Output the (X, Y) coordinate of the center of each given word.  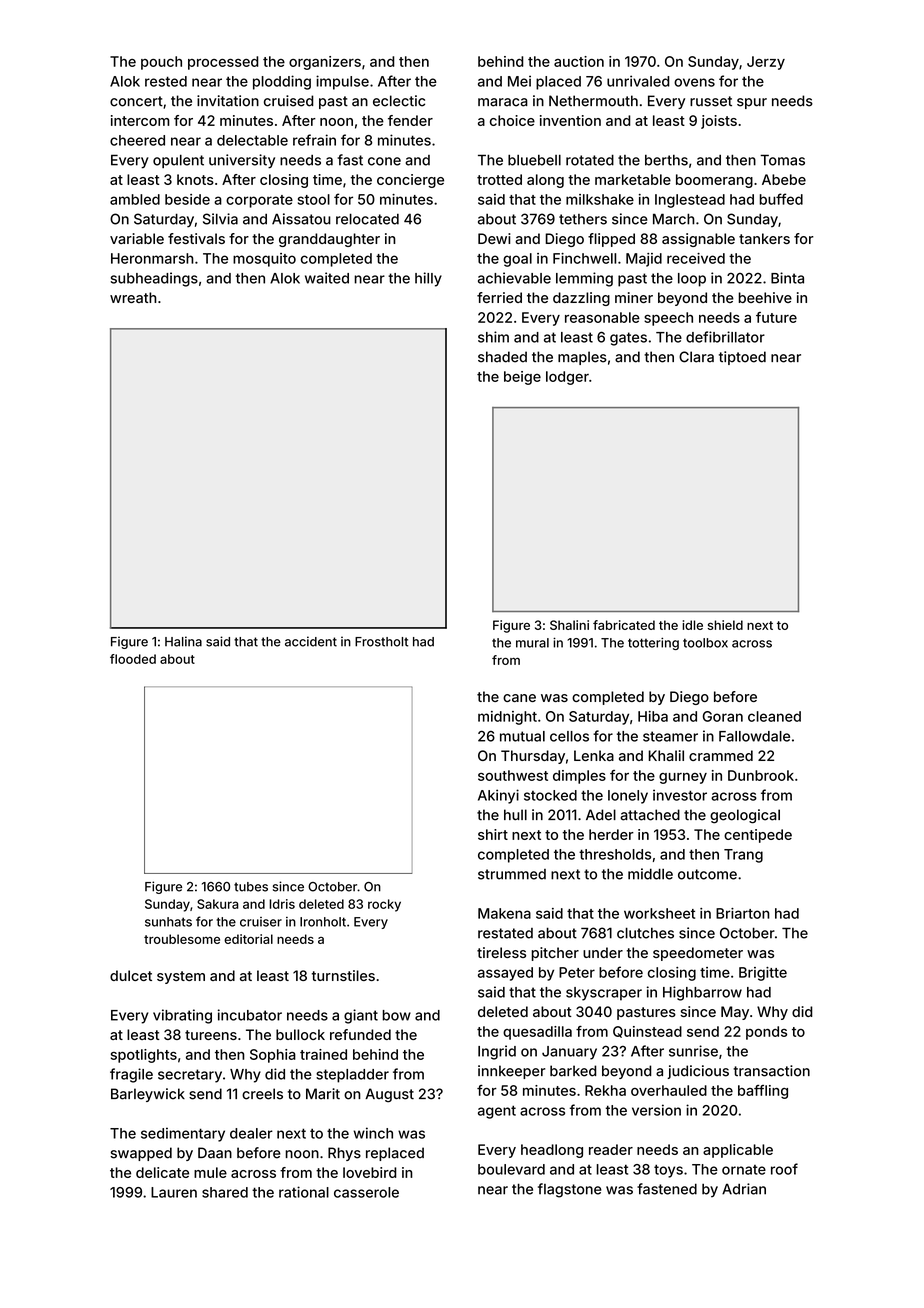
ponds (766, 1033)
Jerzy (766, 63)
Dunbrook (761, 775)
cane (519, 698)
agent (497, 1112)
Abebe (784, 179)
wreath (133, 297)
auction (579, 61)
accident (311, 641)
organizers (325, 63)
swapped (141, 1154)
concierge (410, 181)
